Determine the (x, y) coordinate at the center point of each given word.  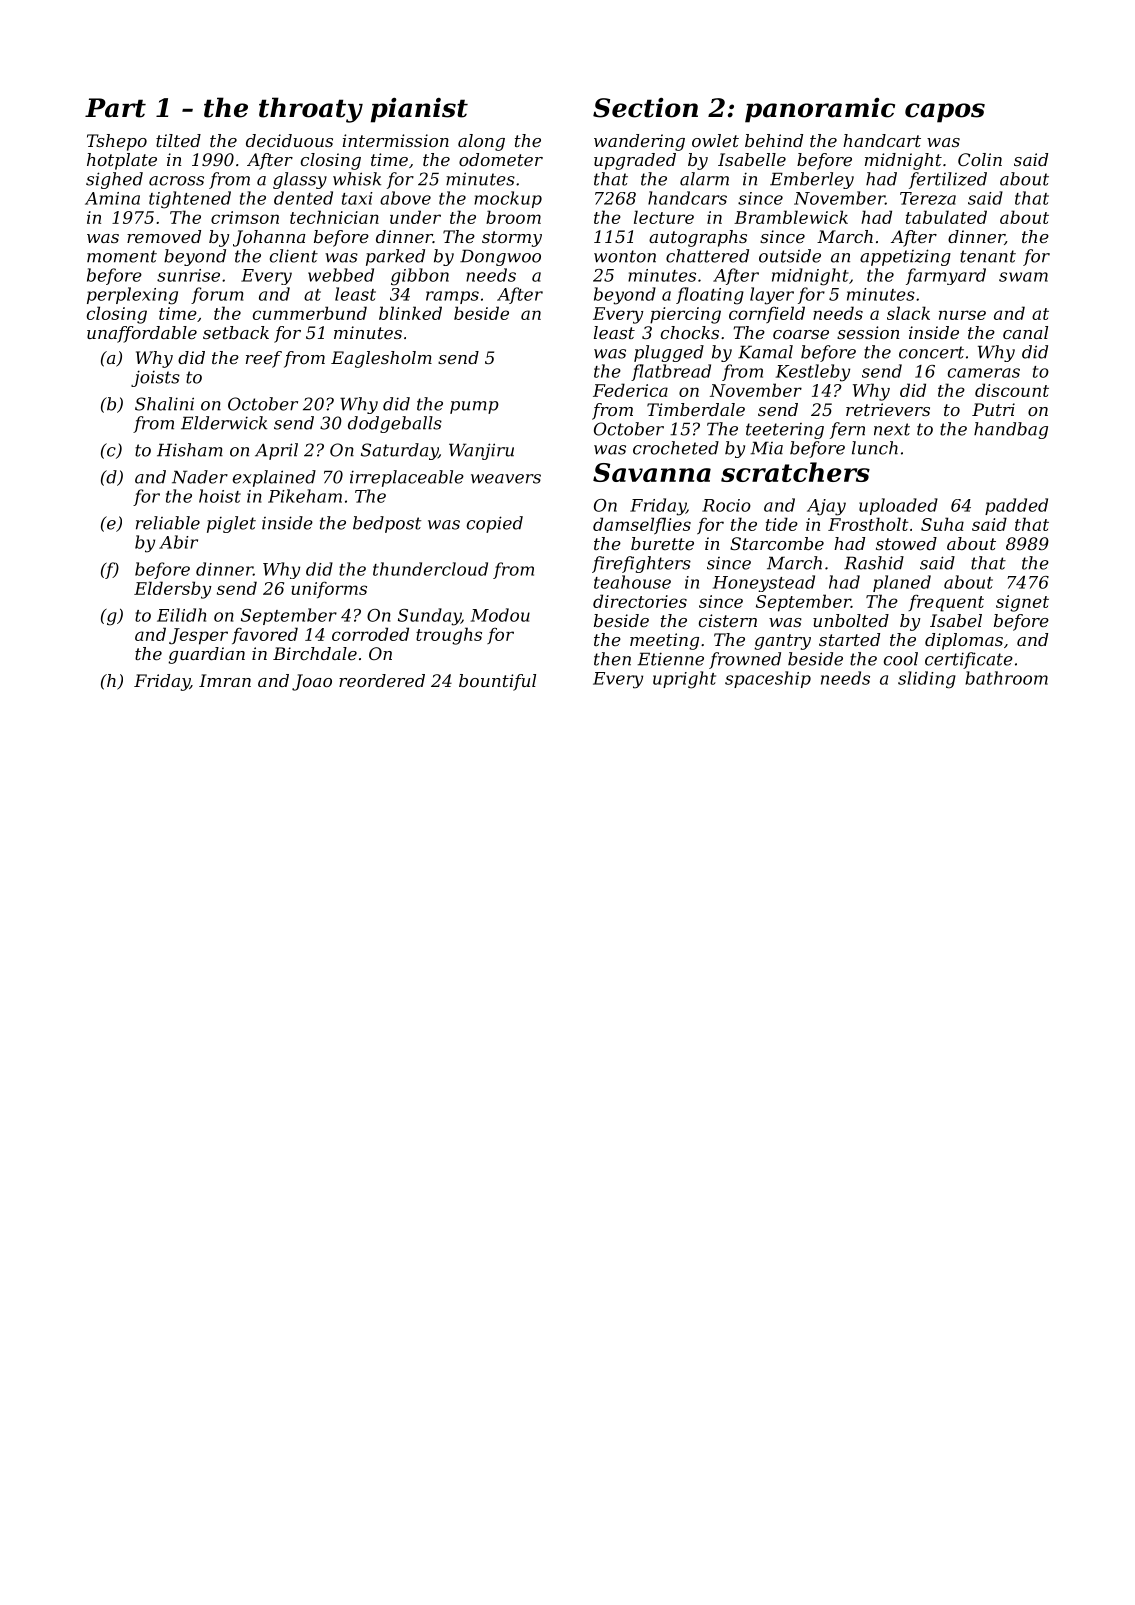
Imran (225, 680)
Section (645, 108)
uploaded (898, 506)
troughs (449, 636)
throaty (311, 110)
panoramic (820, 110)
